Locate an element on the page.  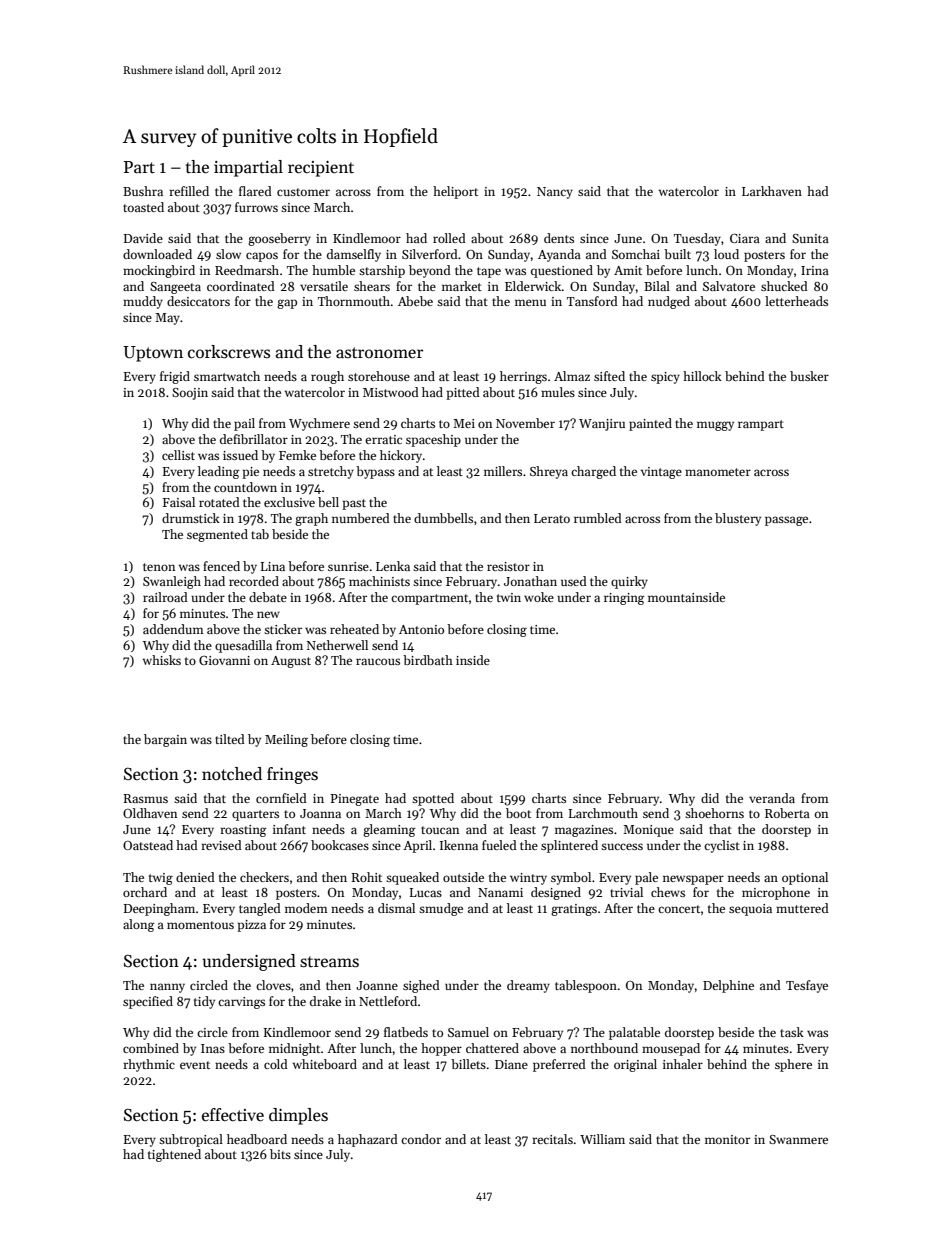
notched is located at coordinates (232, 774).
